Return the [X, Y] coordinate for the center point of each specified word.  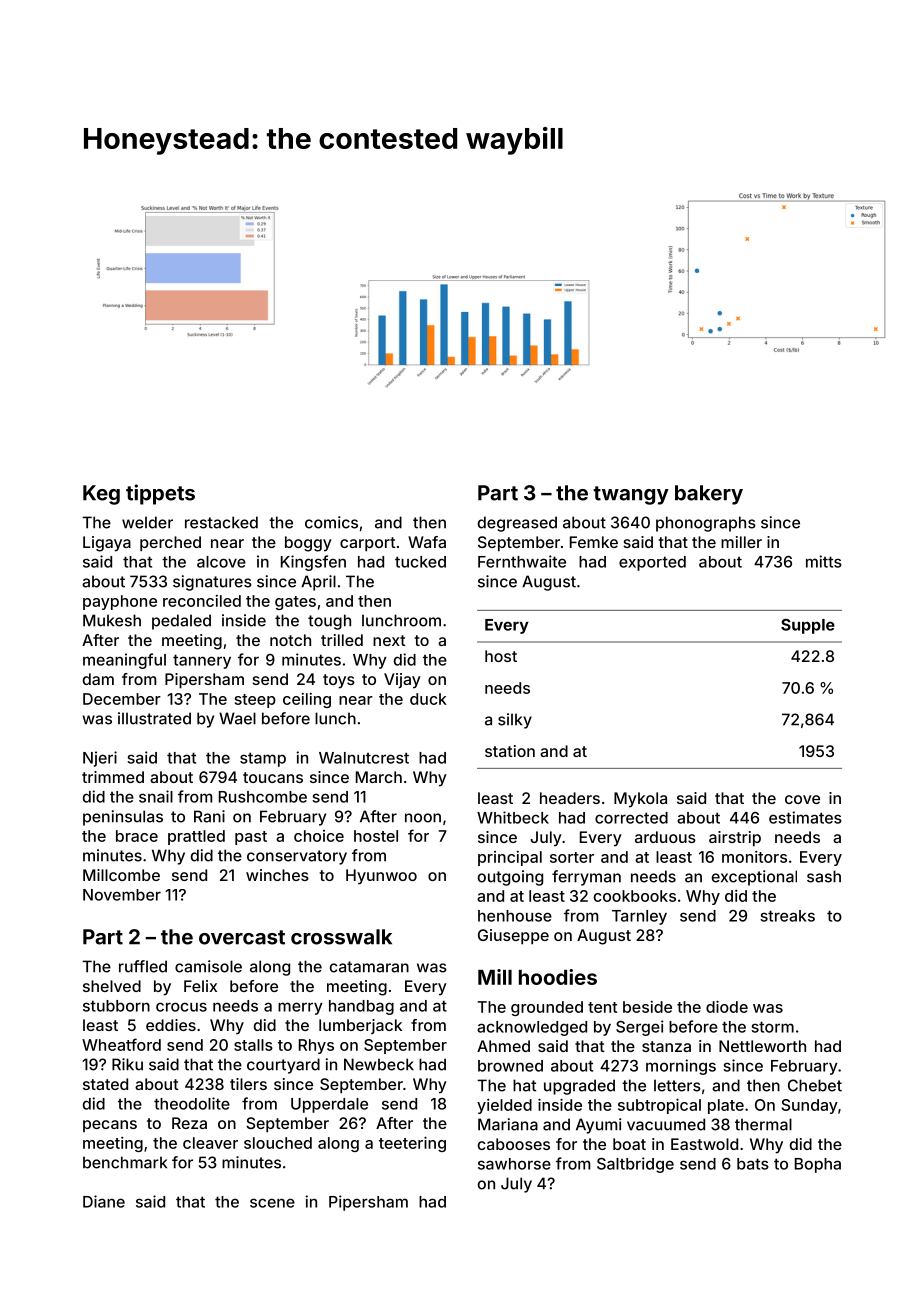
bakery [709, 495]
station [510, 751]
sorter [572, 857]
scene [272, 1203]
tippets [160, 494]
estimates [805, 817]
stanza [666, 1046]
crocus [181, 1007]
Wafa [427, 542]
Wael [237, 718]
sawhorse [514, 1164]
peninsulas [123, 818]
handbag [361, 1007]
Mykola [640, 800]
